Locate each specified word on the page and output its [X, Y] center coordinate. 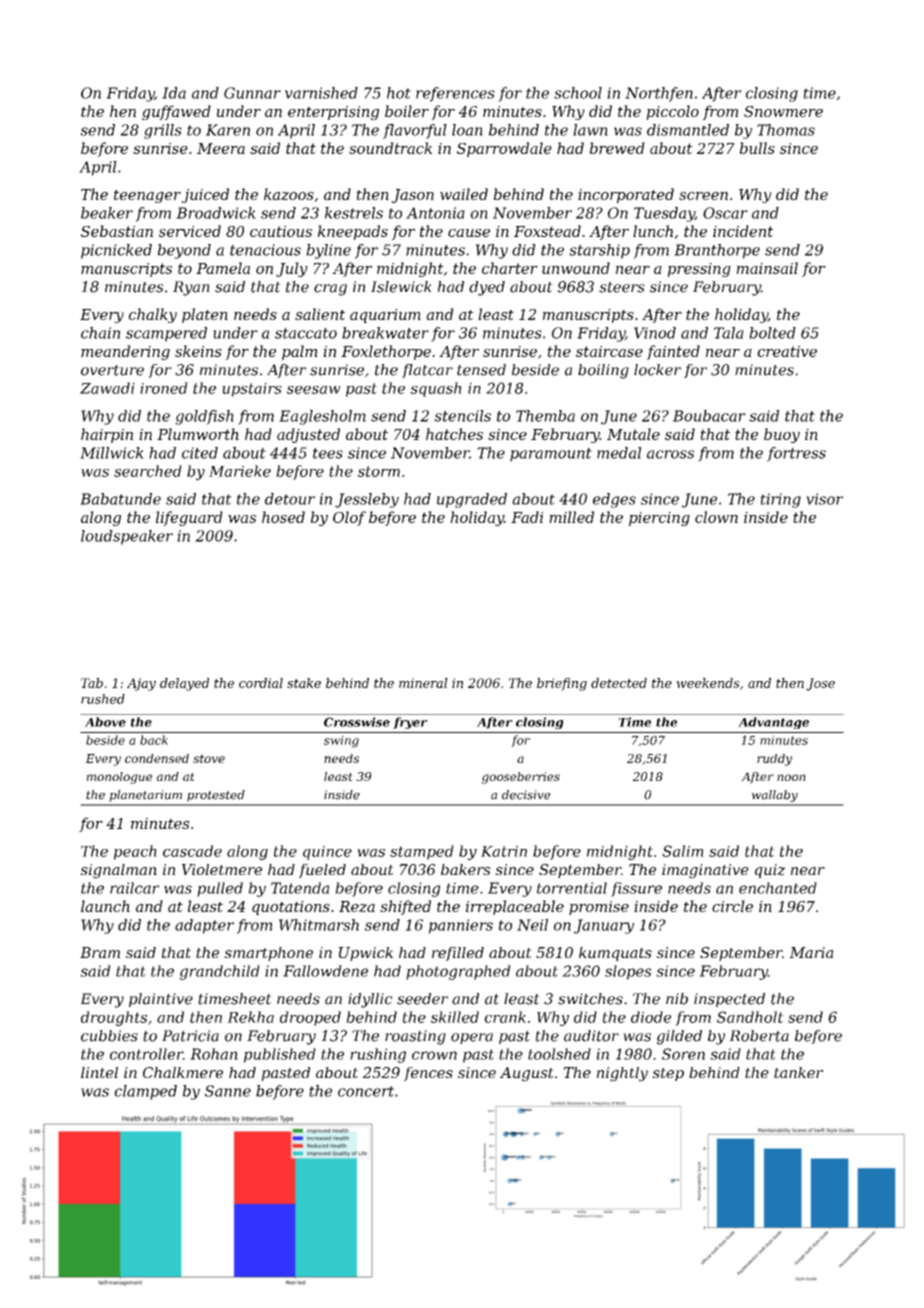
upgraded [472, 500]
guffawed [176, 112]
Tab [92, 683]
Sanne [228, 1091]
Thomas [786, 130]
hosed [283, 517]
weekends [708, 683]
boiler [407, 111]
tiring [780, 500]
